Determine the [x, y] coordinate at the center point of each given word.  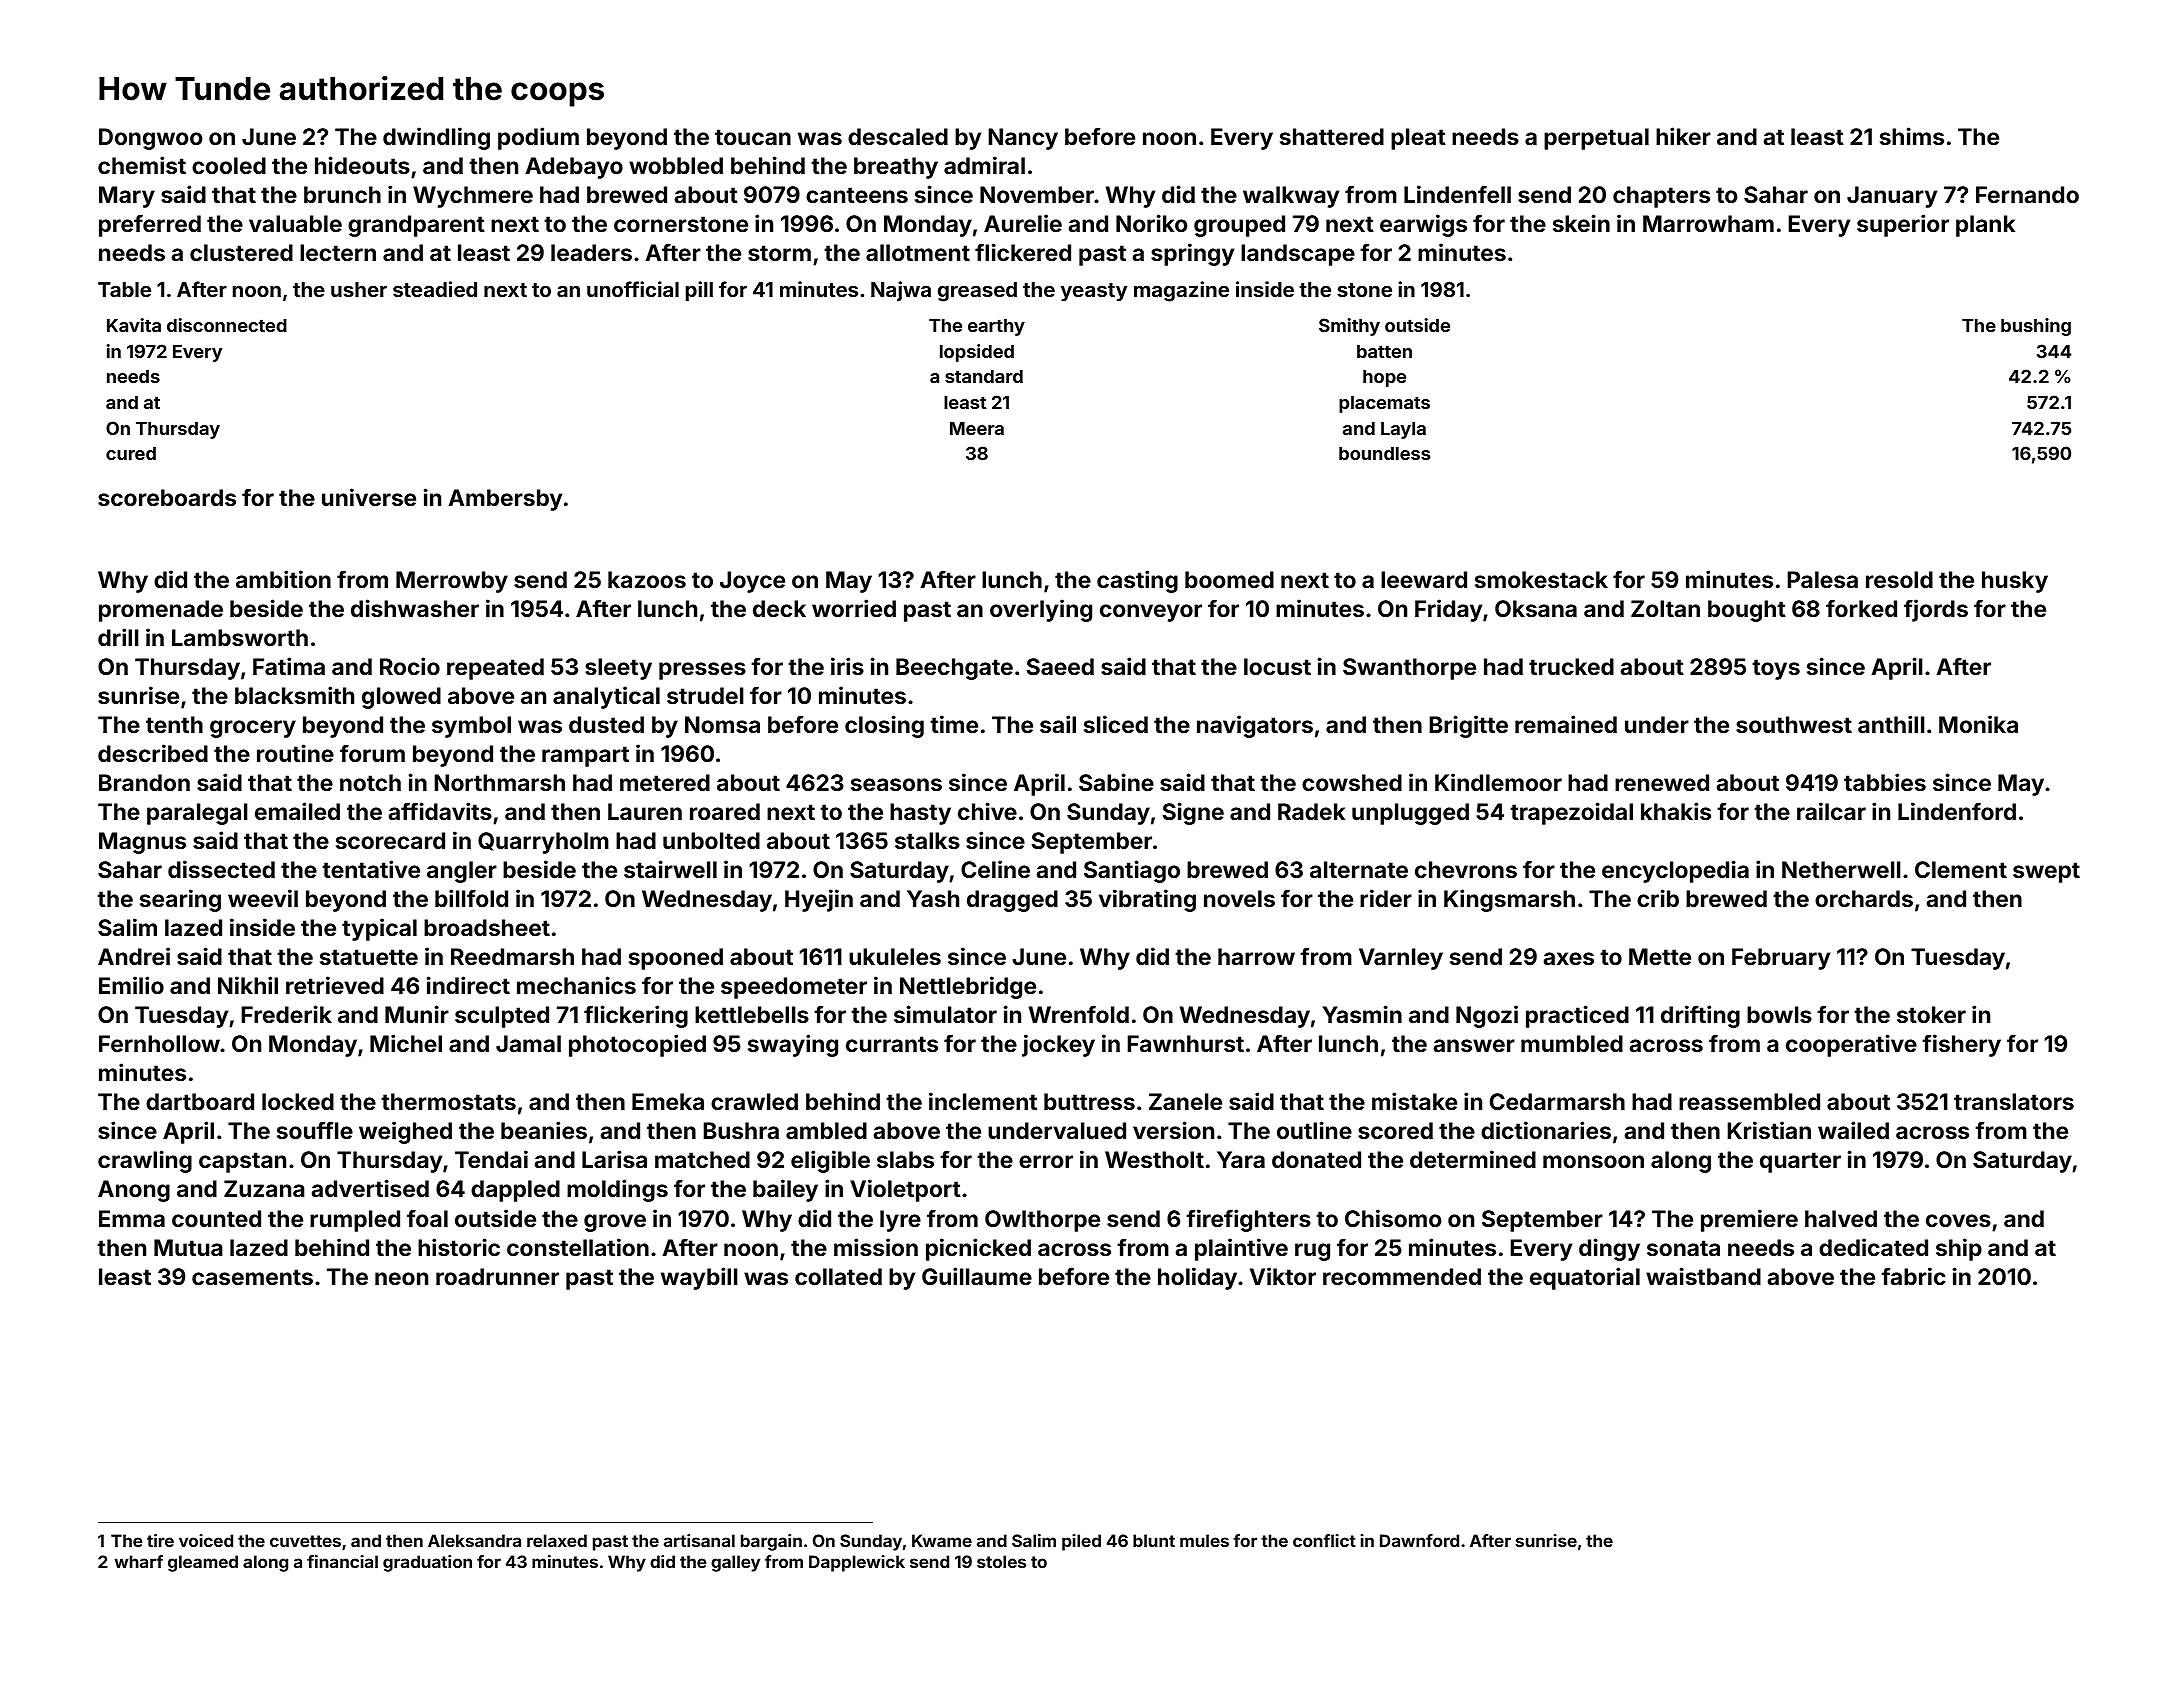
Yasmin [1362, 1014]
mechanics [576, 985]
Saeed [1060, 666]
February [1781, 959]
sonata [1683, 1248]
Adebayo [574, 168]
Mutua [188, 1247]
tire [160, 1540]
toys [1776, 669]
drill [118, 637]
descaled [898, 136]
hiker [1683, 136]
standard [984, 376]
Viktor [1283, 1276]
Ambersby [505, 500]
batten [1384, 351]
